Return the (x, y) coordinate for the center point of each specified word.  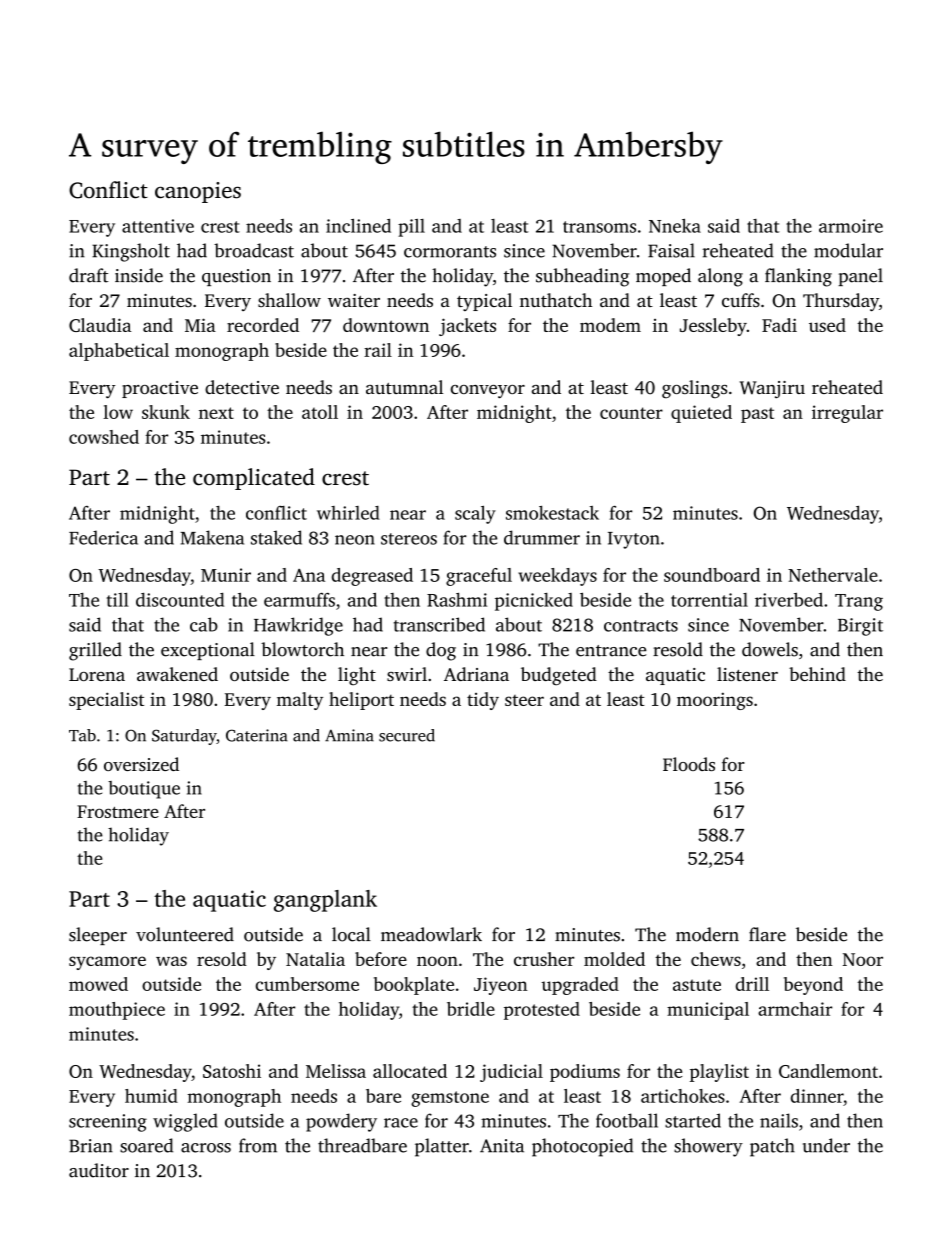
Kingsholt (131, 252)
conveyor (488, 392)
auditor (99, 1170)
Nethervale (833, 575)
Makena (212, 537)
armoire (851, 226)
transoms (599, 227)
